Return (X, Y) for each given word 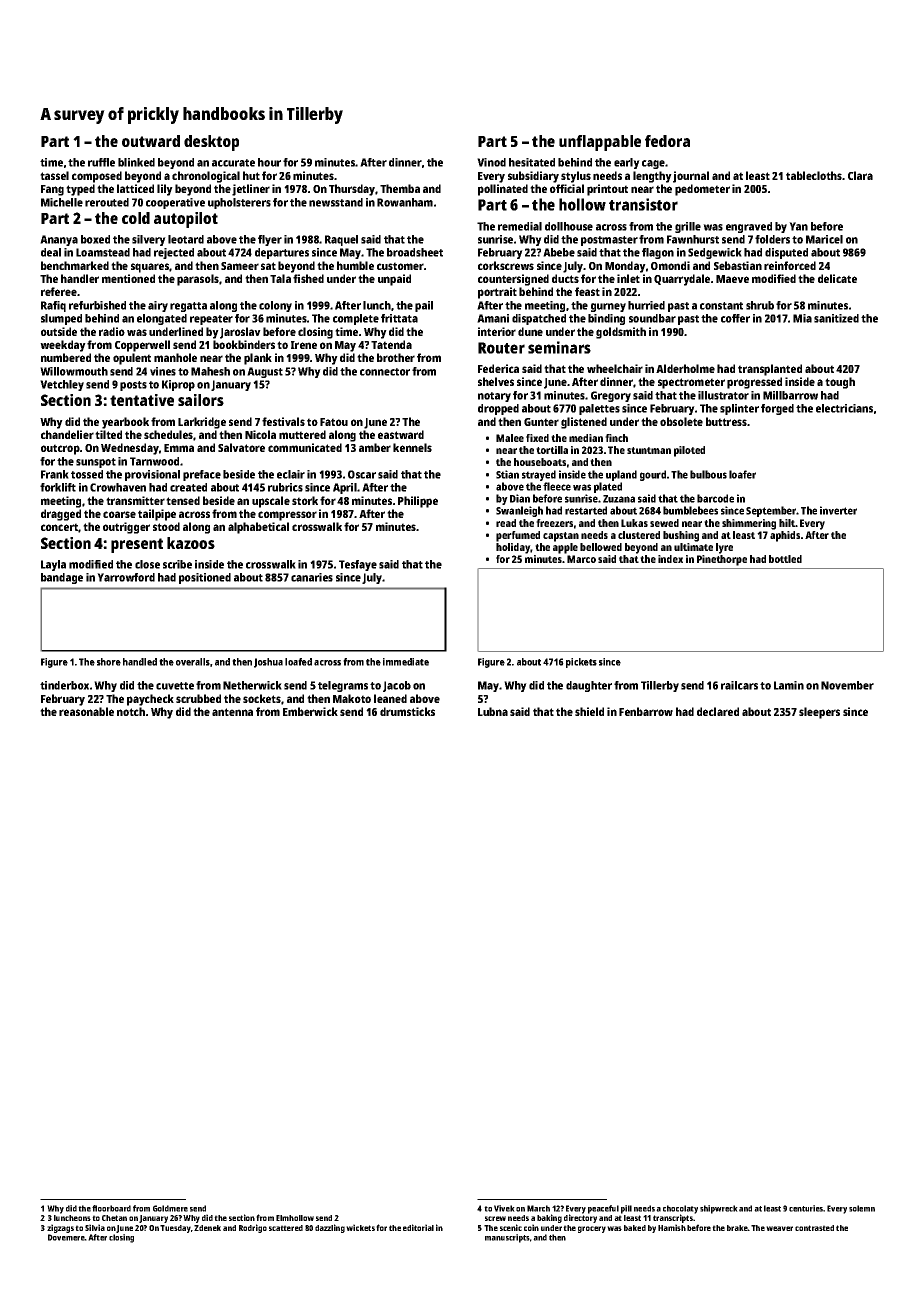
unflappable (600, 143)
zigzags (60, 1228)
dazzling (330, 1228)
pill (626, 1209)
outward (151, 141)
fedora (667, 141)
